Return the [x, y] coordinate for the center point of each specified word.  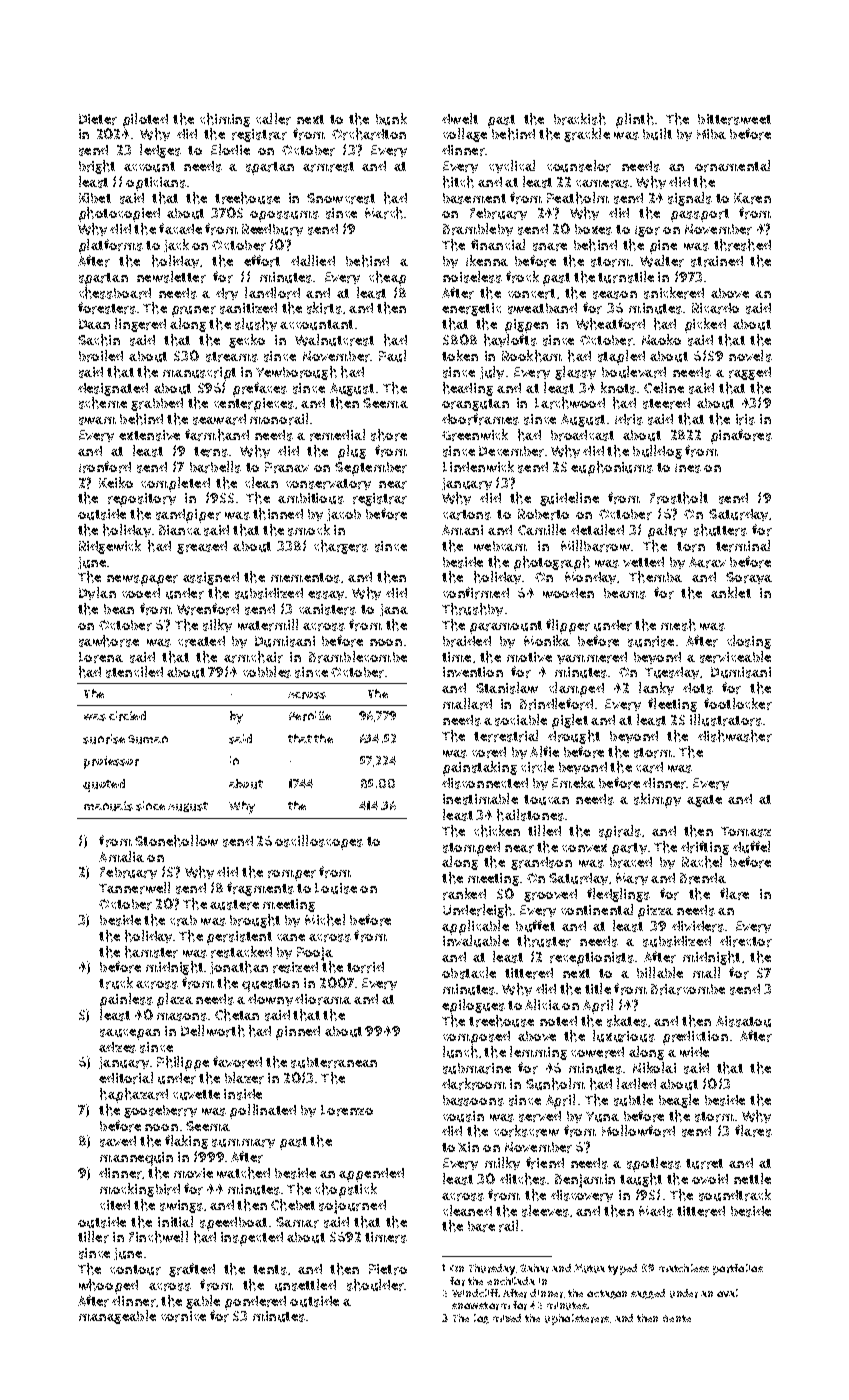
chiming [225, 120]
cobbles [267, 672]
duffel [751, 847]
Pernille [310, 716]
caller [273, 119]
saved [118, 1141]
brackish [580, 119]
